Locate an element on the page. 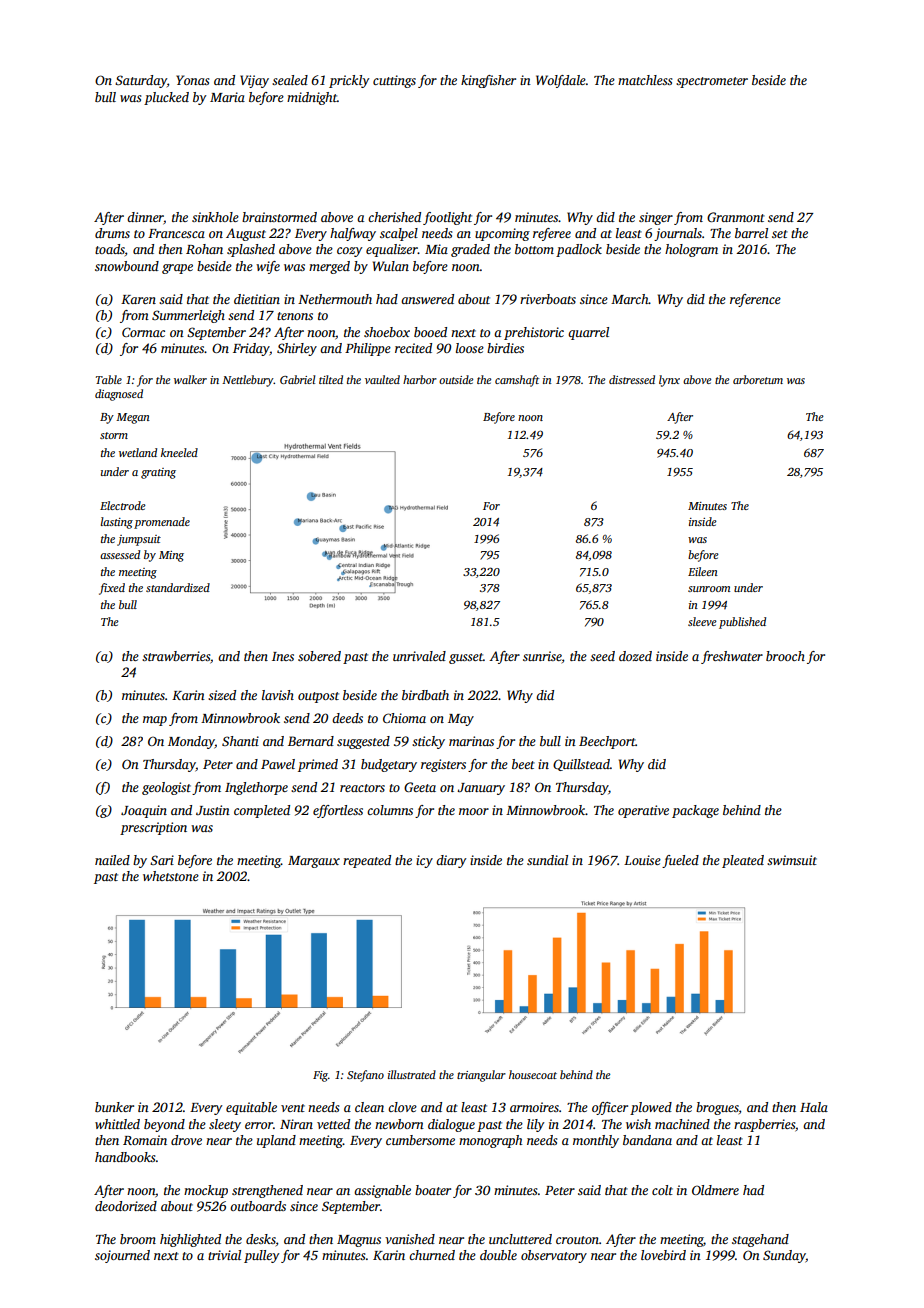  spectrometer is located at coordinates (712, 82).
